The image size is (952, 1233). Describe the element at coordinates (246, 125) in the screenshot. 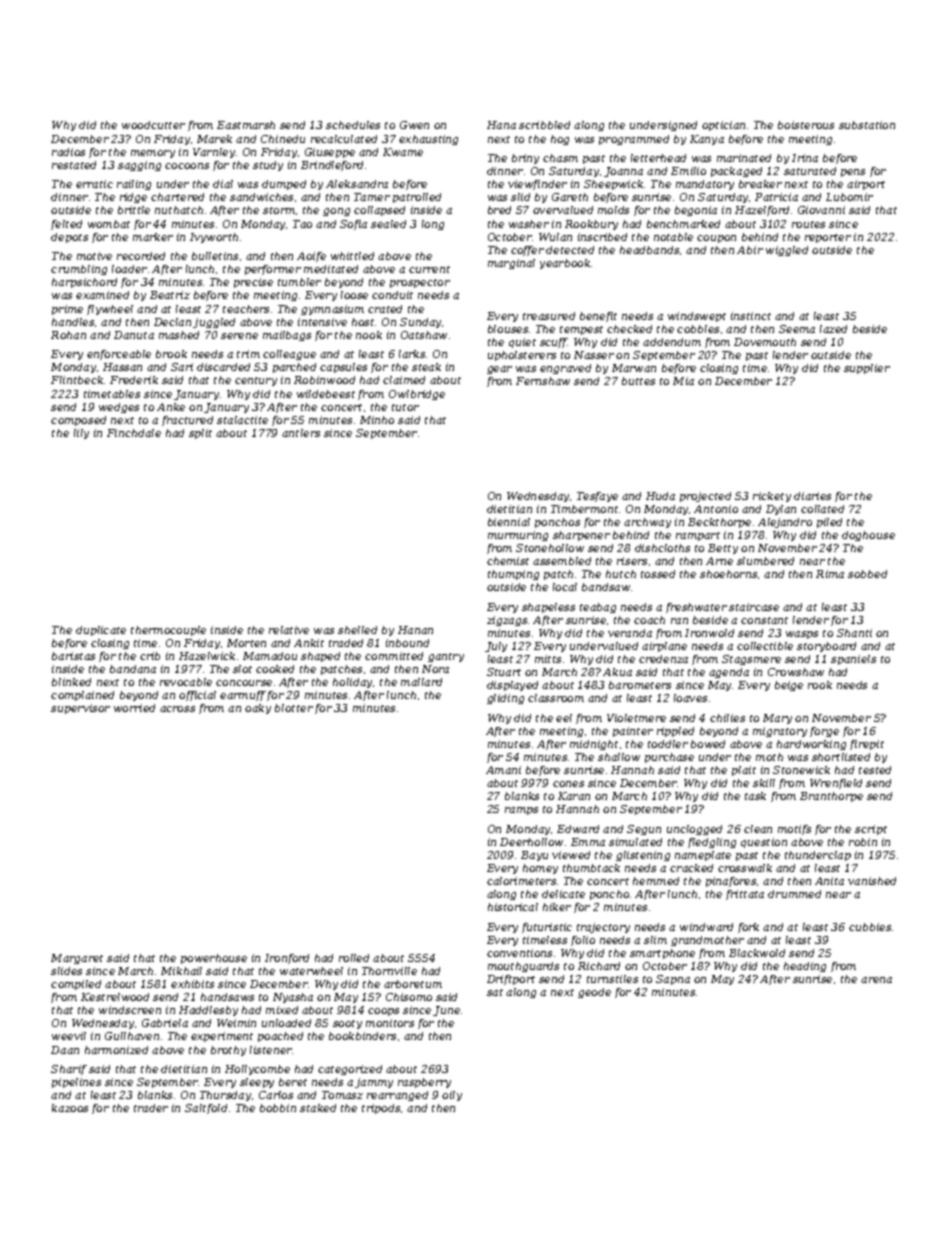

I see `Eastmarsh` at that location.
